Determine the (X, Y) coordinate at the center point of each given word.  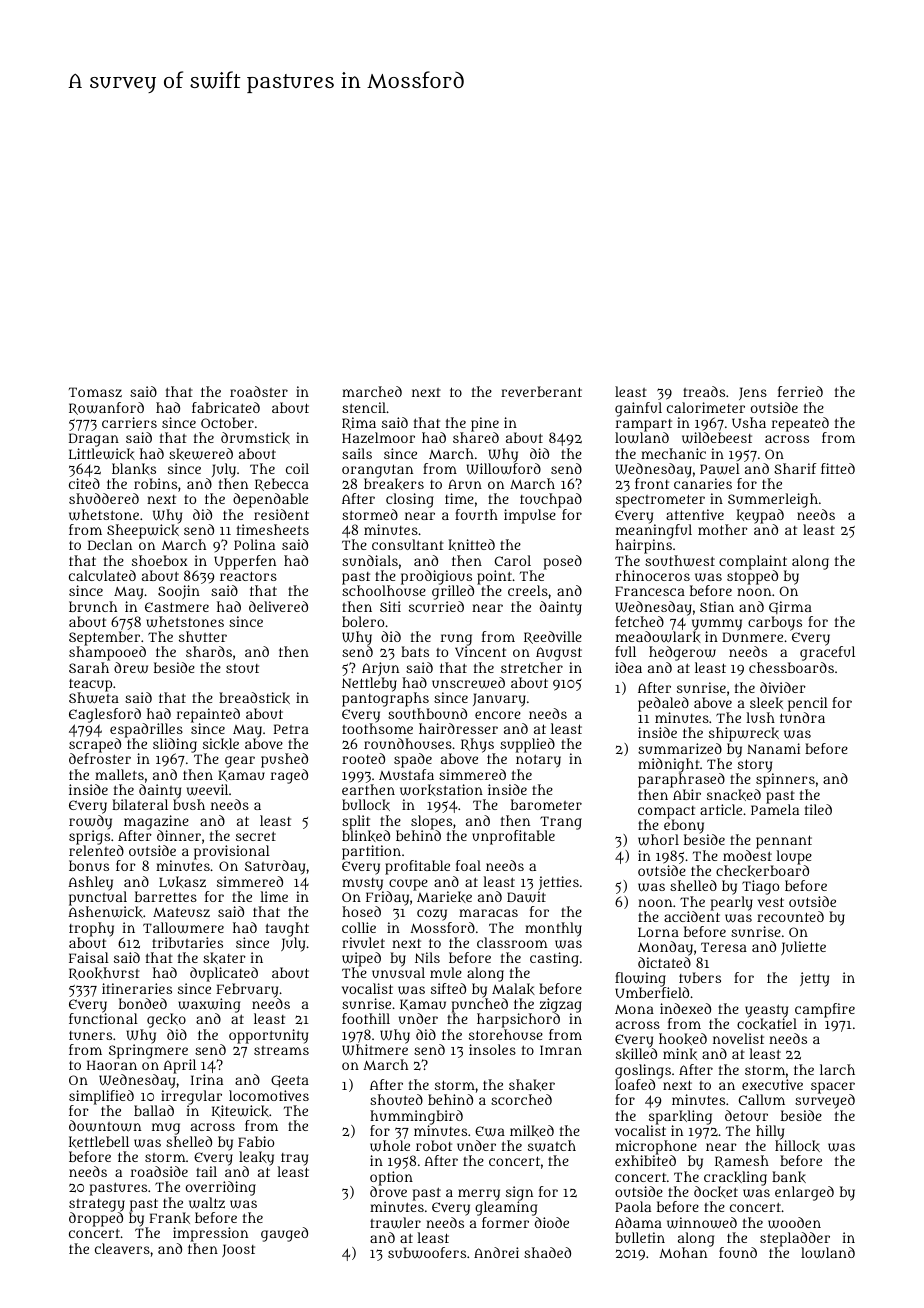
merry (479, 1195)
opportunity (268, 1036)
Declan (110, 544)
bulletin (640, 1237)
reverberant (541, 391)
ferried (800, 391)
